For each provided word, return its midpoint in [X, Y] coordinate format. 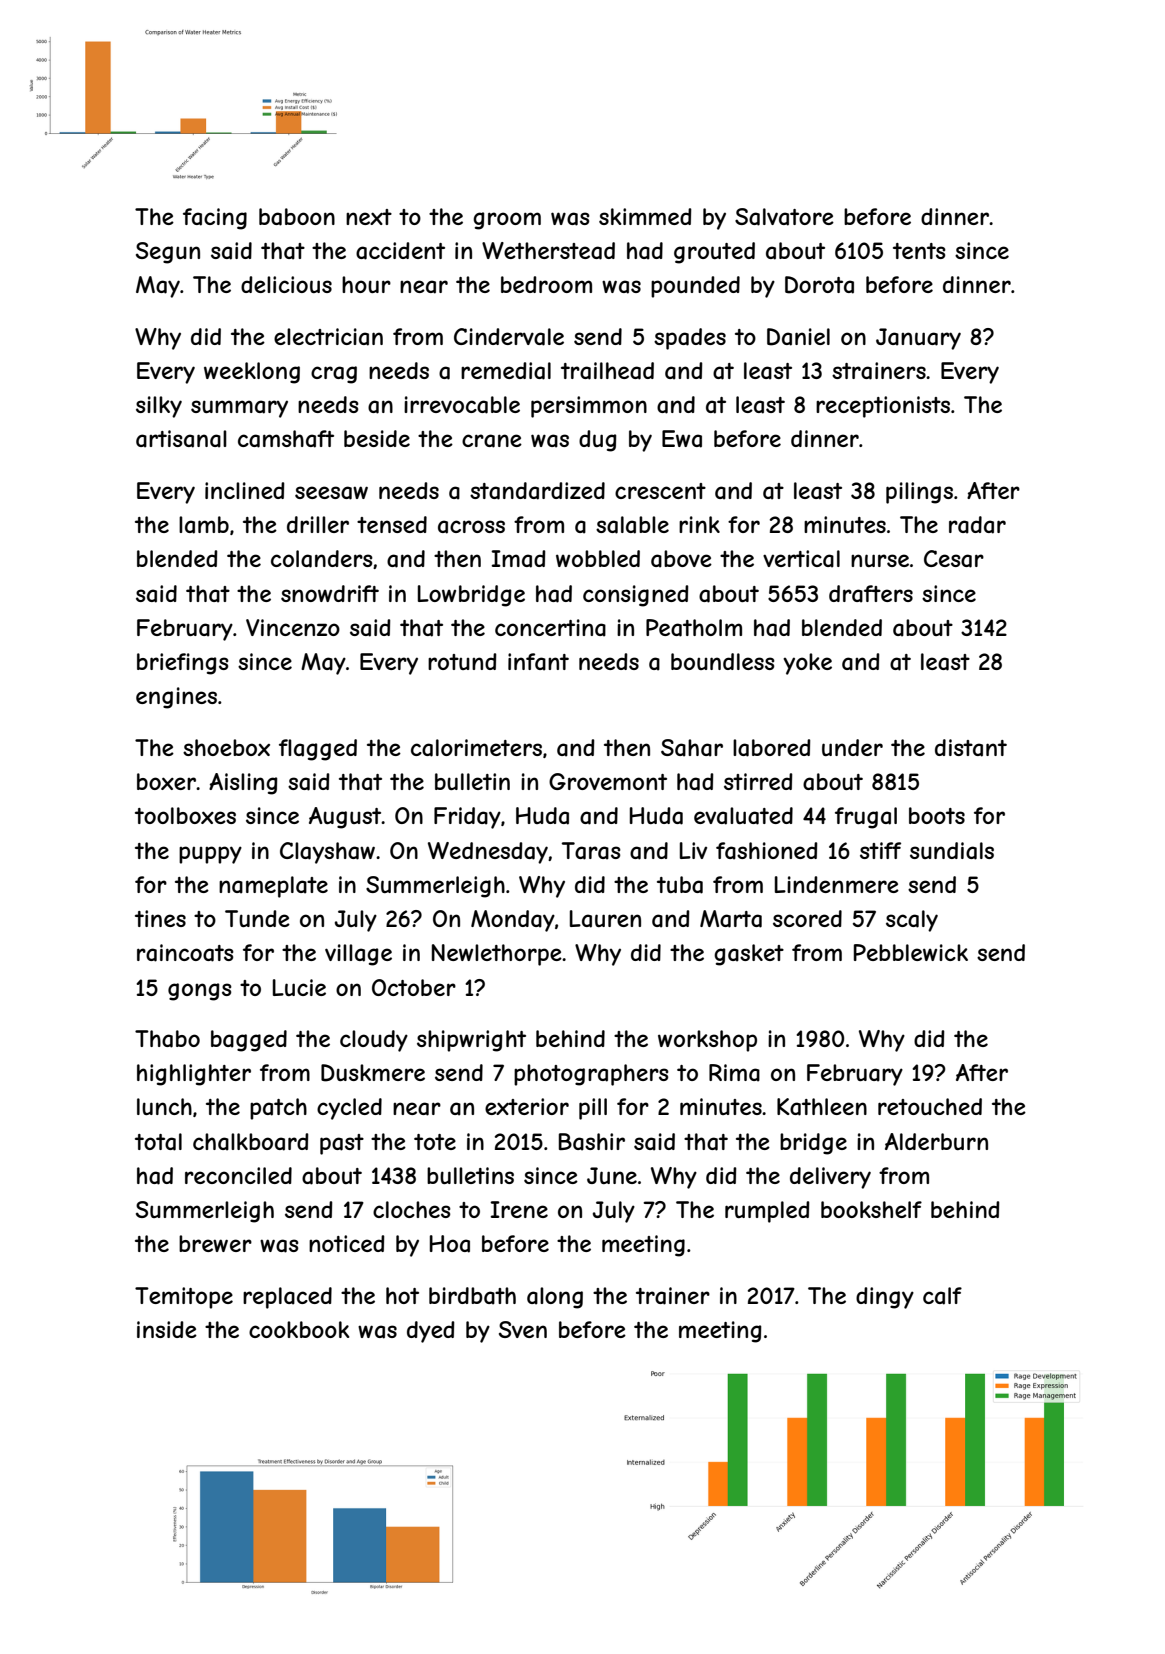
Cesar [954, 559]
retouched [930, 1106]
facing [215, 219]
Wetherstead [548, 251]
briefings [183, 664]
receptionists [883, 407]
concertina [550, 628]
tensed [392, 524]
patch [278, 1109]
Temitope [184, 1298]
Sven [523, 1329]
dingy [885, 1298]
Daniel [798, 337]
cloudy [374, 1041]
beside [377, 438]
